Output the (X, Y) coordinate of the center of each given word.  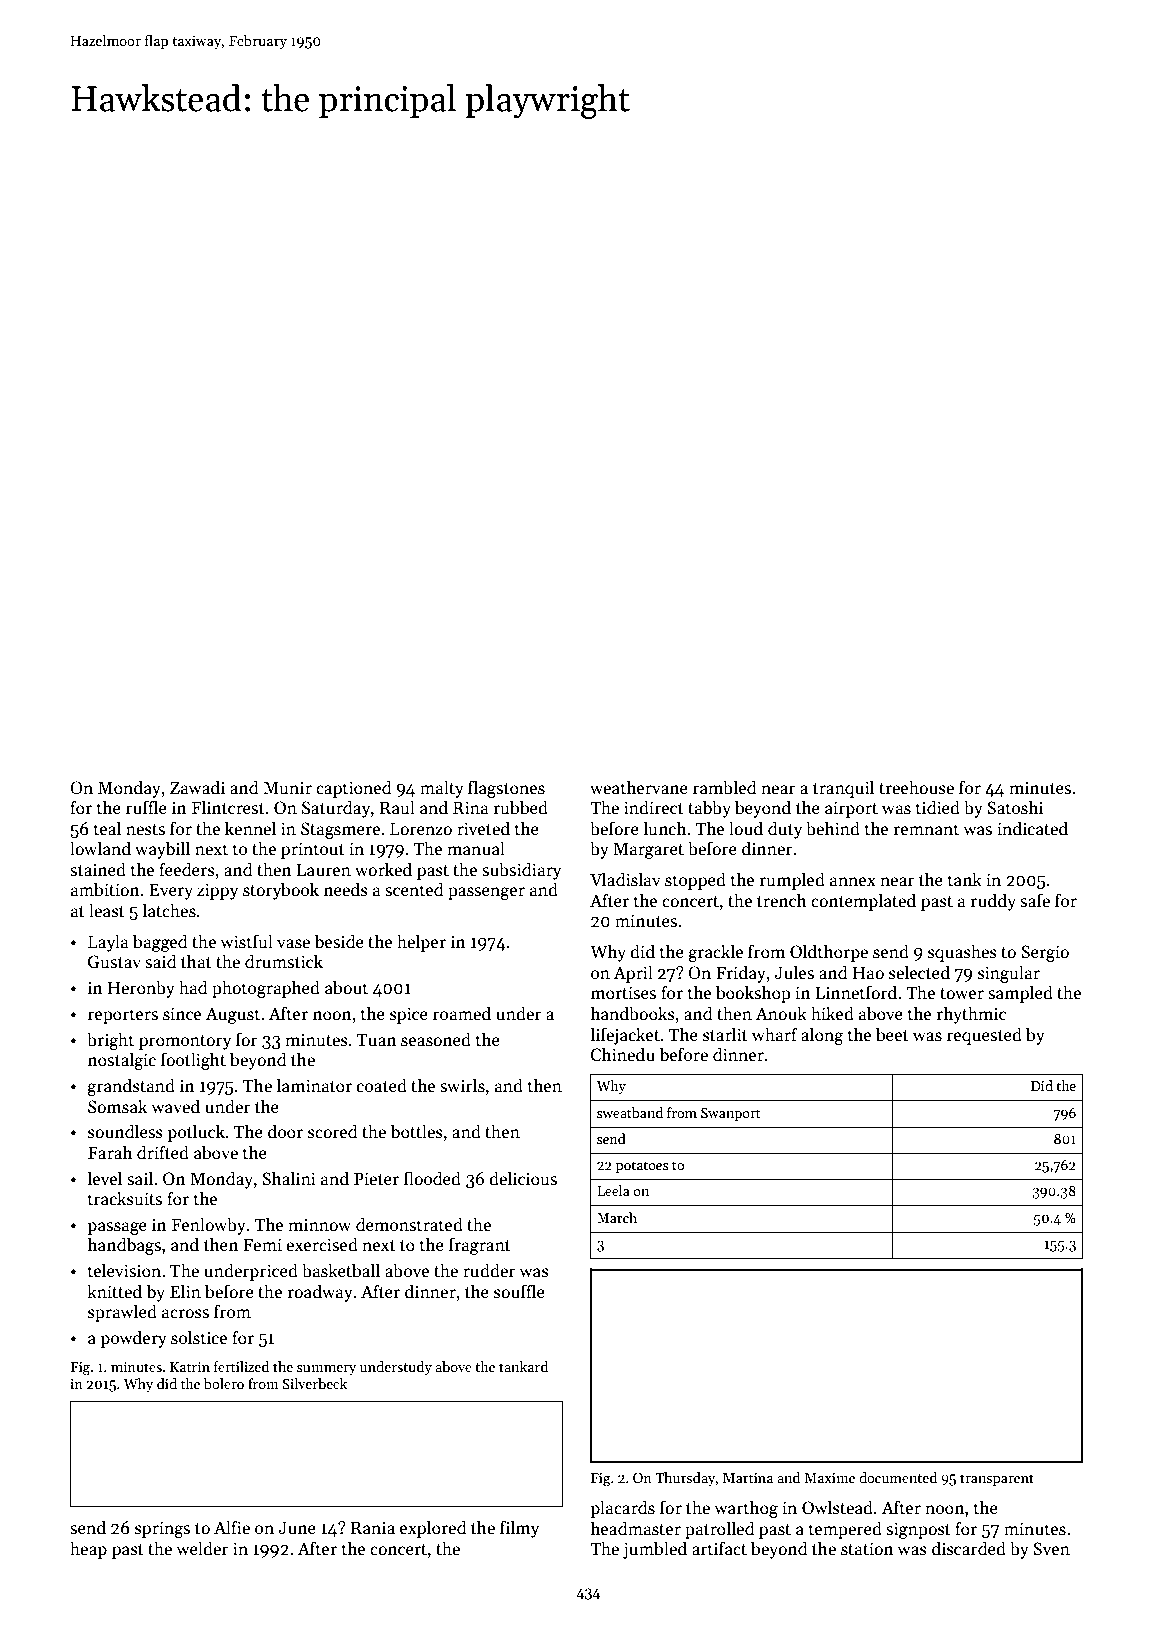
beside (339, 941)
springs (162, 1529)
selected (919, 972)
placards (622, 1509)
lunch (664, 828)
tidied (938, 807)
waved (175, 1106)
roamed (462, 1013)
